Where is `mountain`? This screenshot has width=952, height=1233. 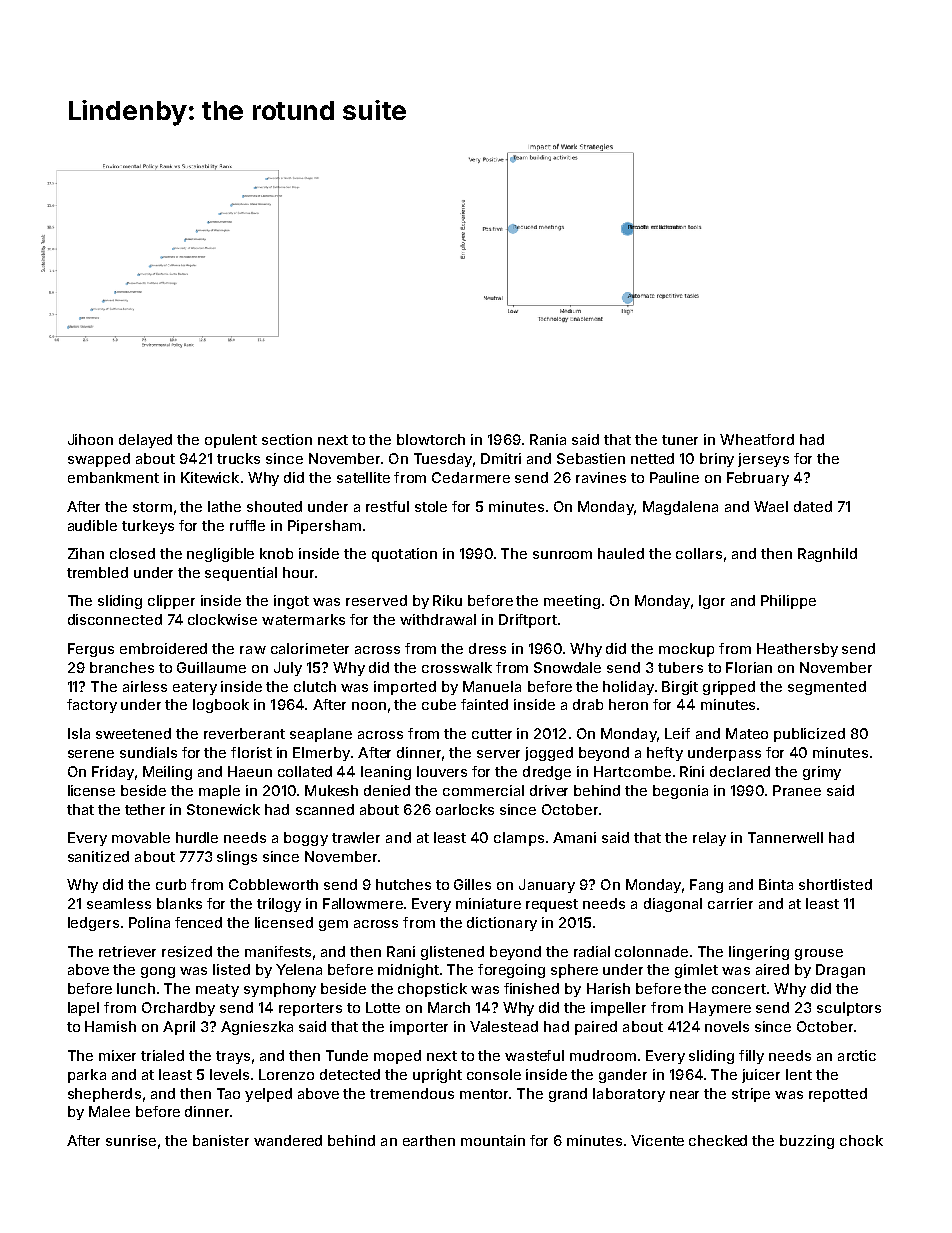
mountain is located at coordinates (493, 1140).
